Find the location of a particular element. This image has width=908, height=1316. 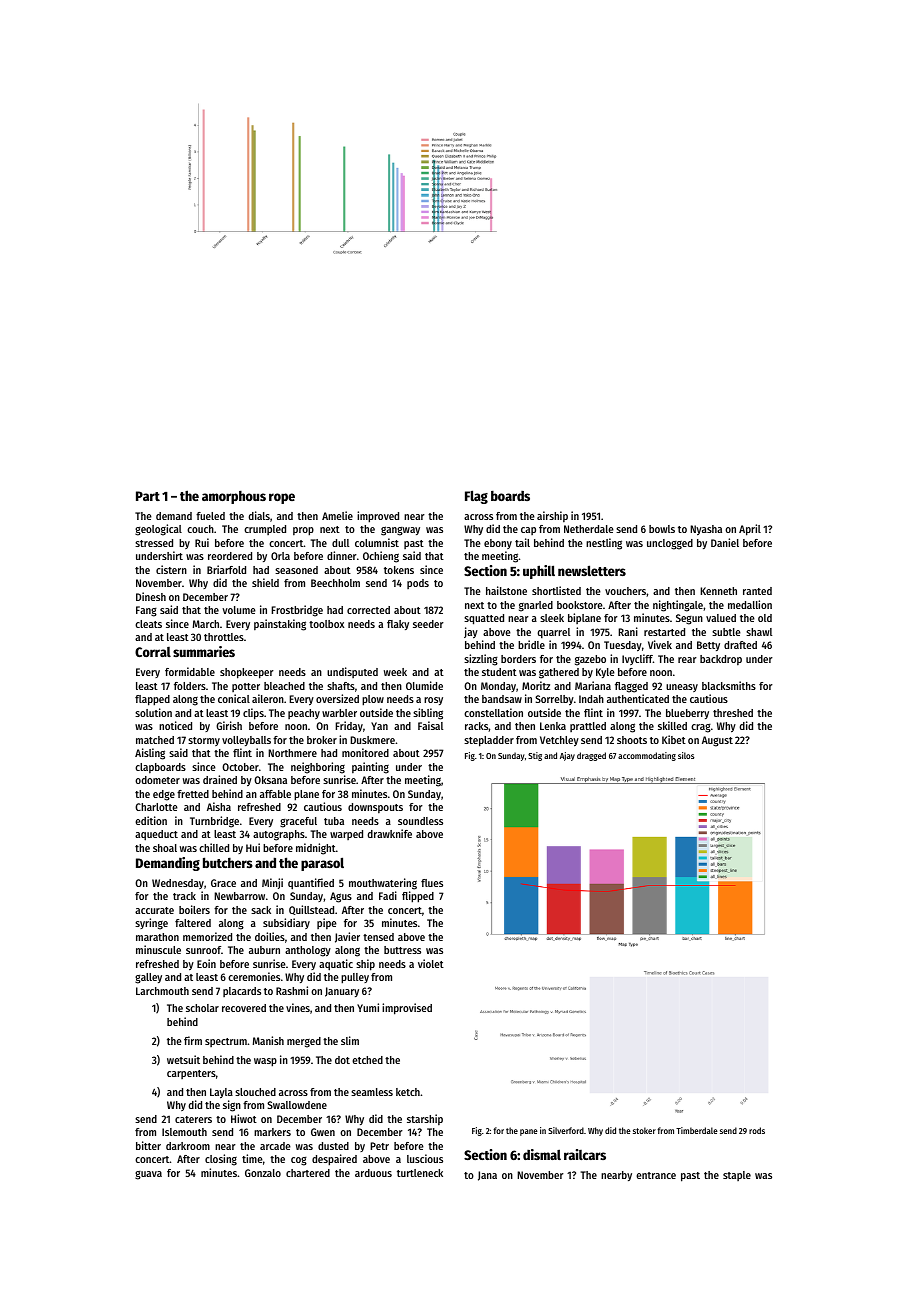

Girish is located at coordinates (229, 725).
